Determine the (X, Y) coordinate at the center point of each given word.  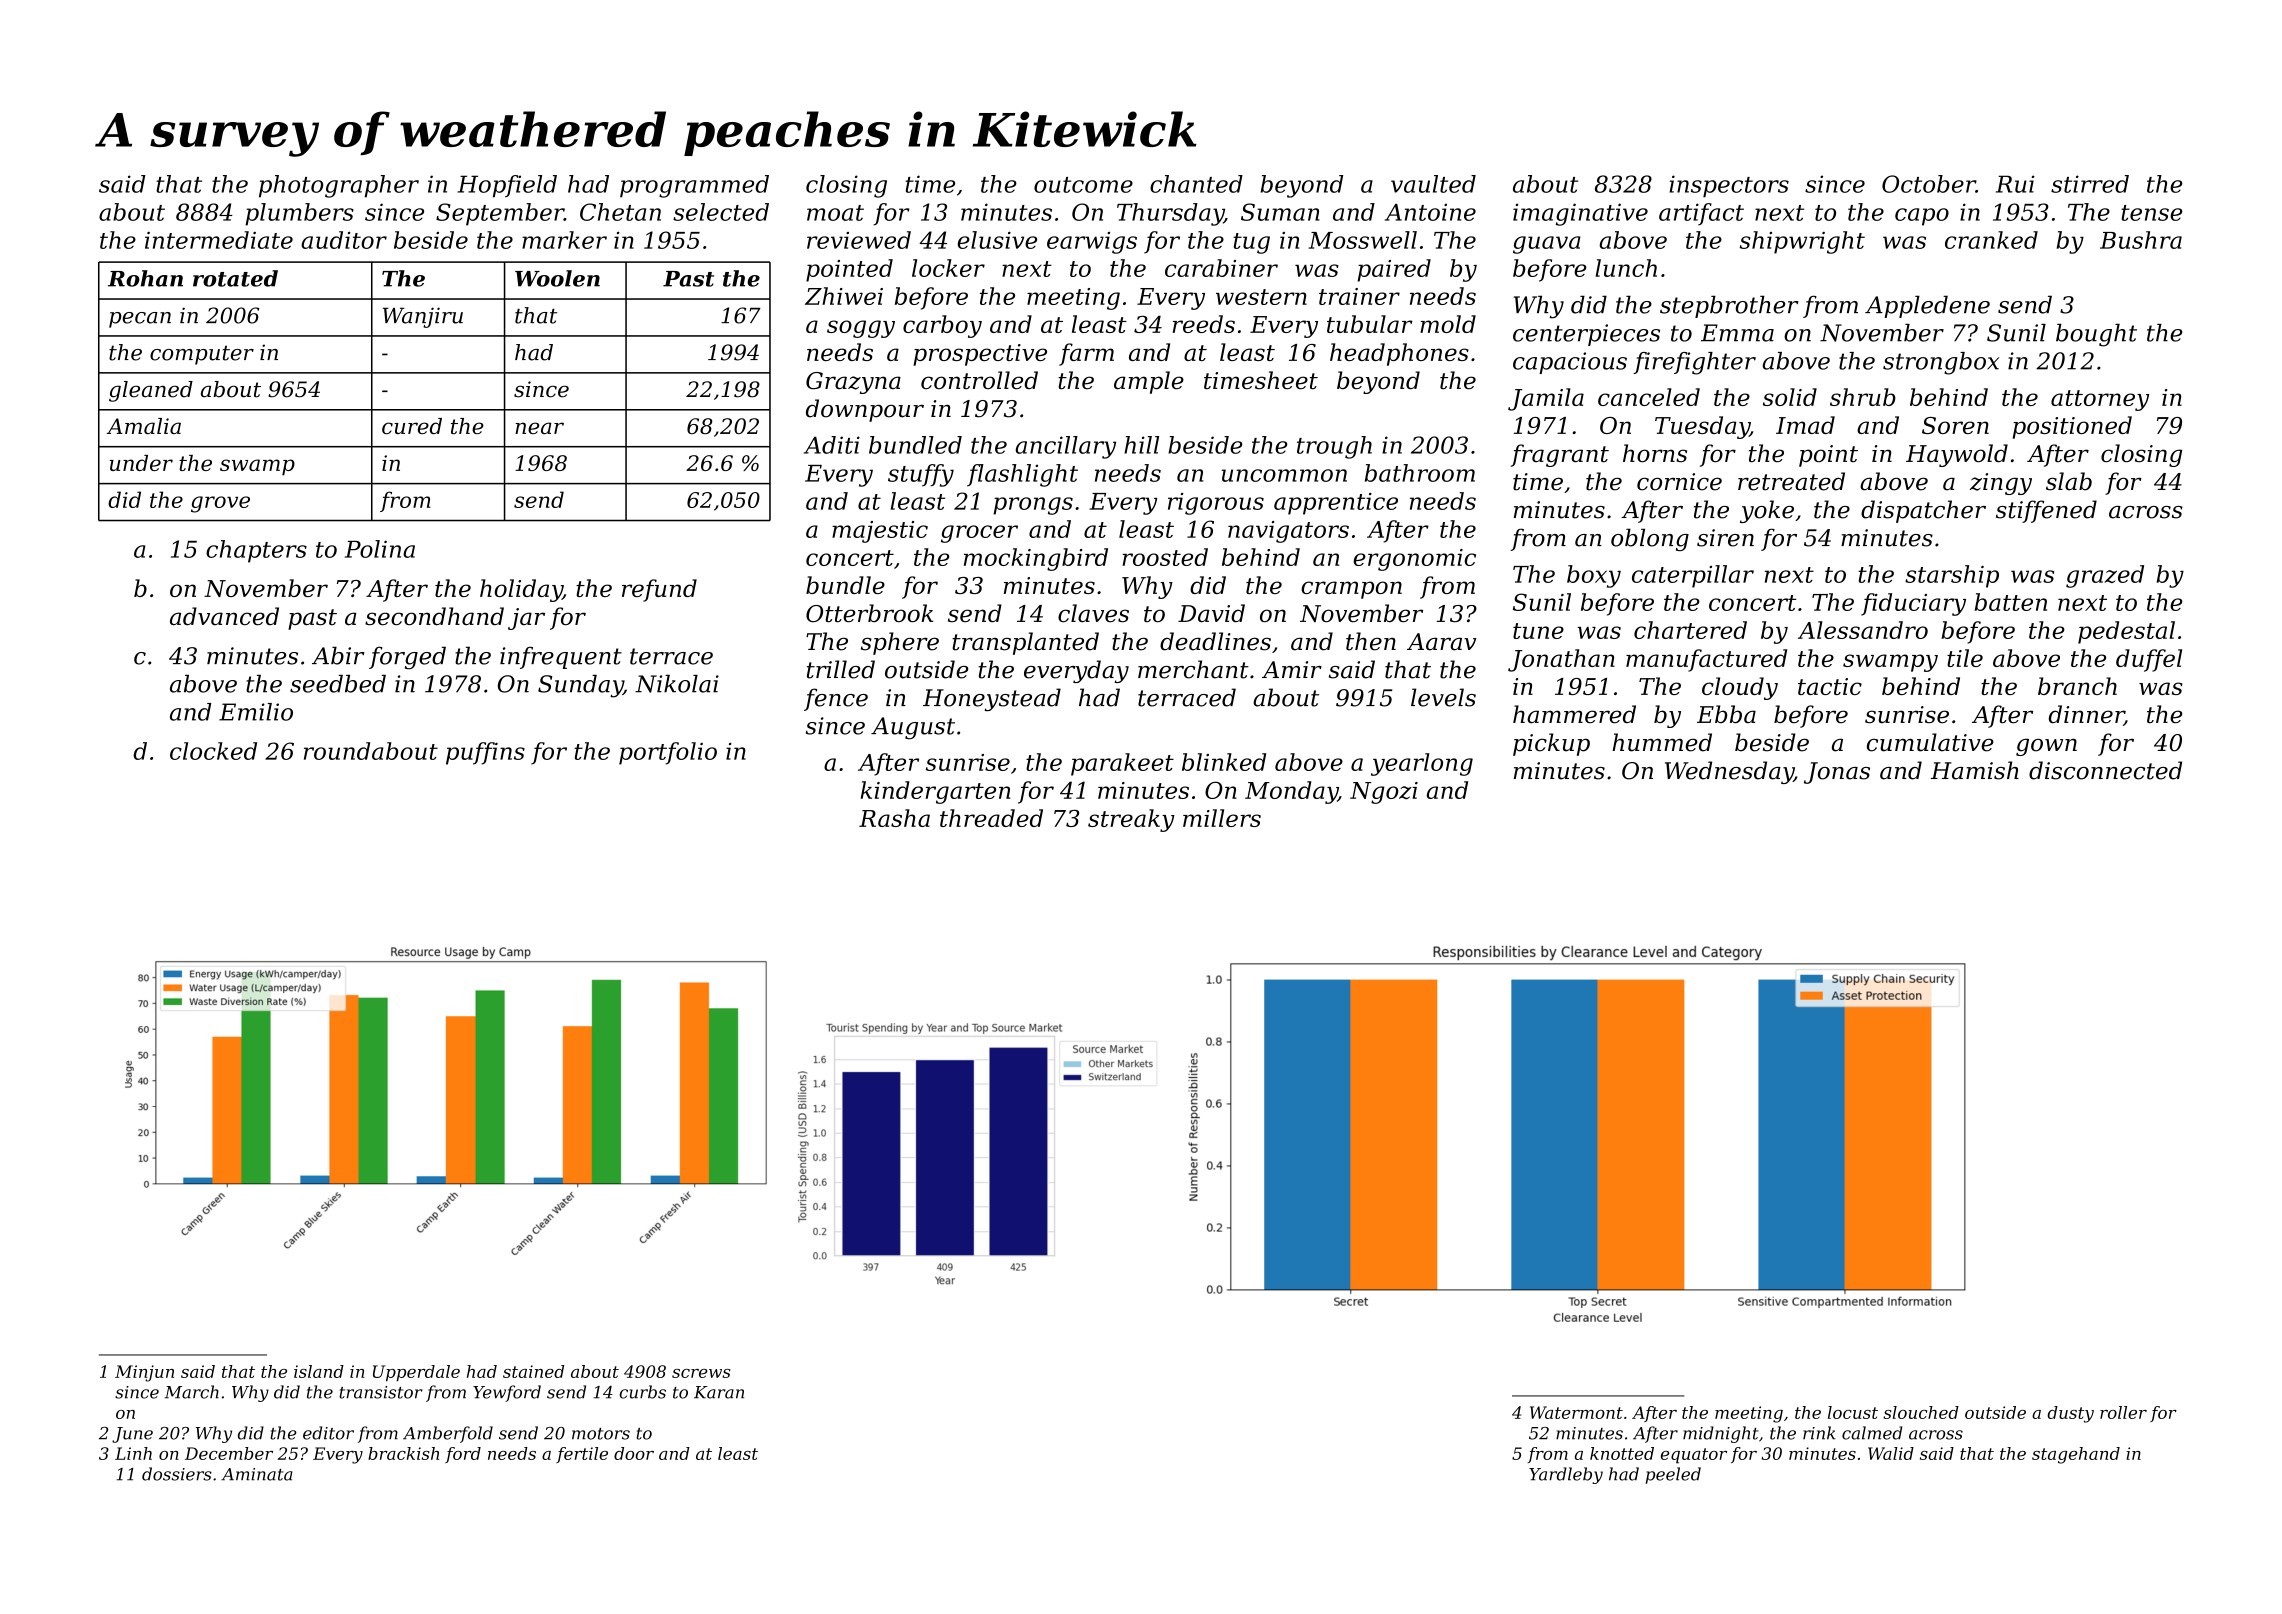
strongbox (1941, 363)
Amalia (143, 426)
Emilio (256, 712)
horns (1655, 453)
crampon (1351, 590)
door (634, 1453)
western (1261, 297)
